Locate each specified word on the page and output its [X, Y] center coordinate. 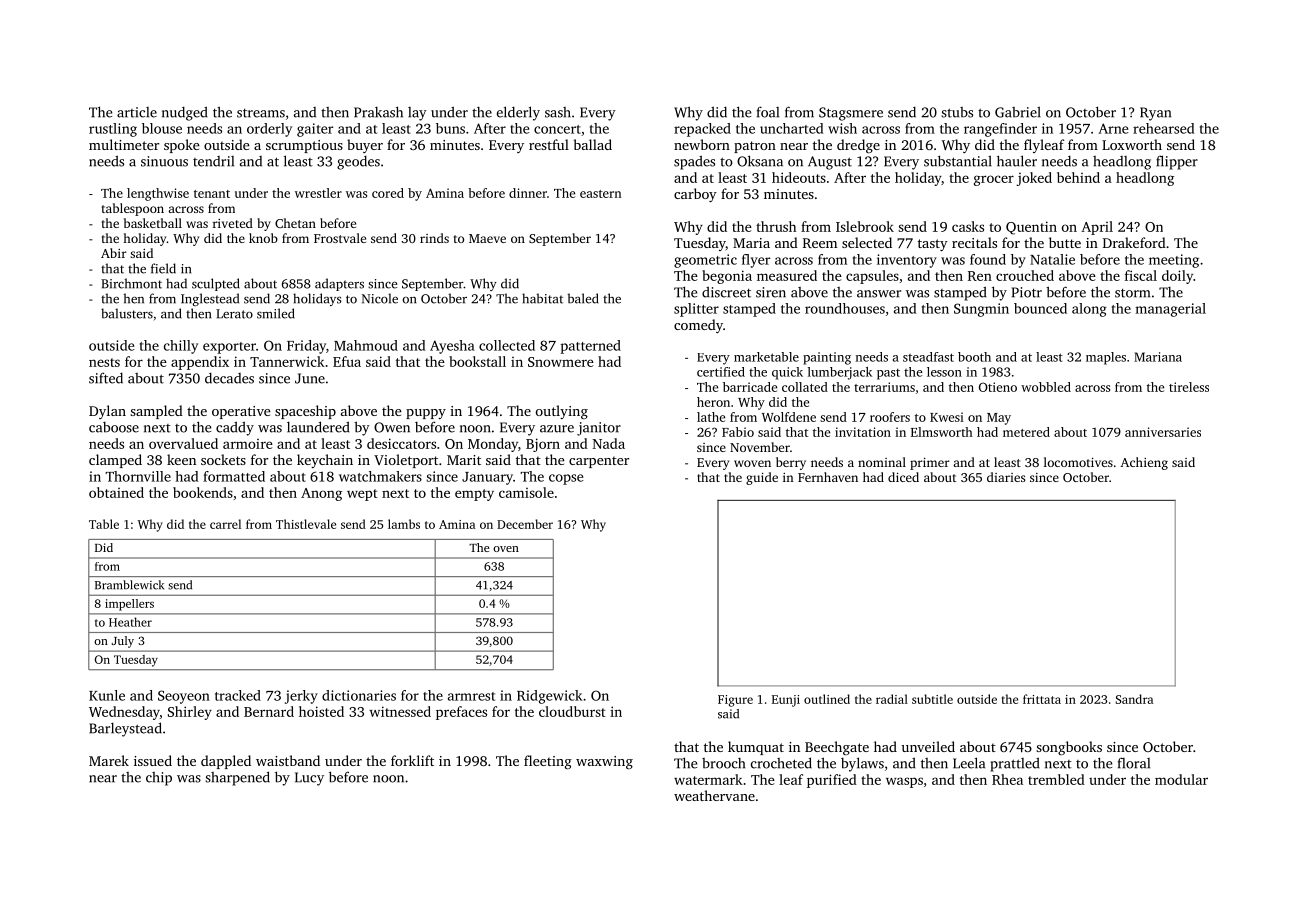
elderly [518, 113]
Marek [109, 760]
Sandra [1134, 699]
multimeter [124, 144]
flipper [1177, 162]
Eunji [786, 701]
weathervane [714, 795]
